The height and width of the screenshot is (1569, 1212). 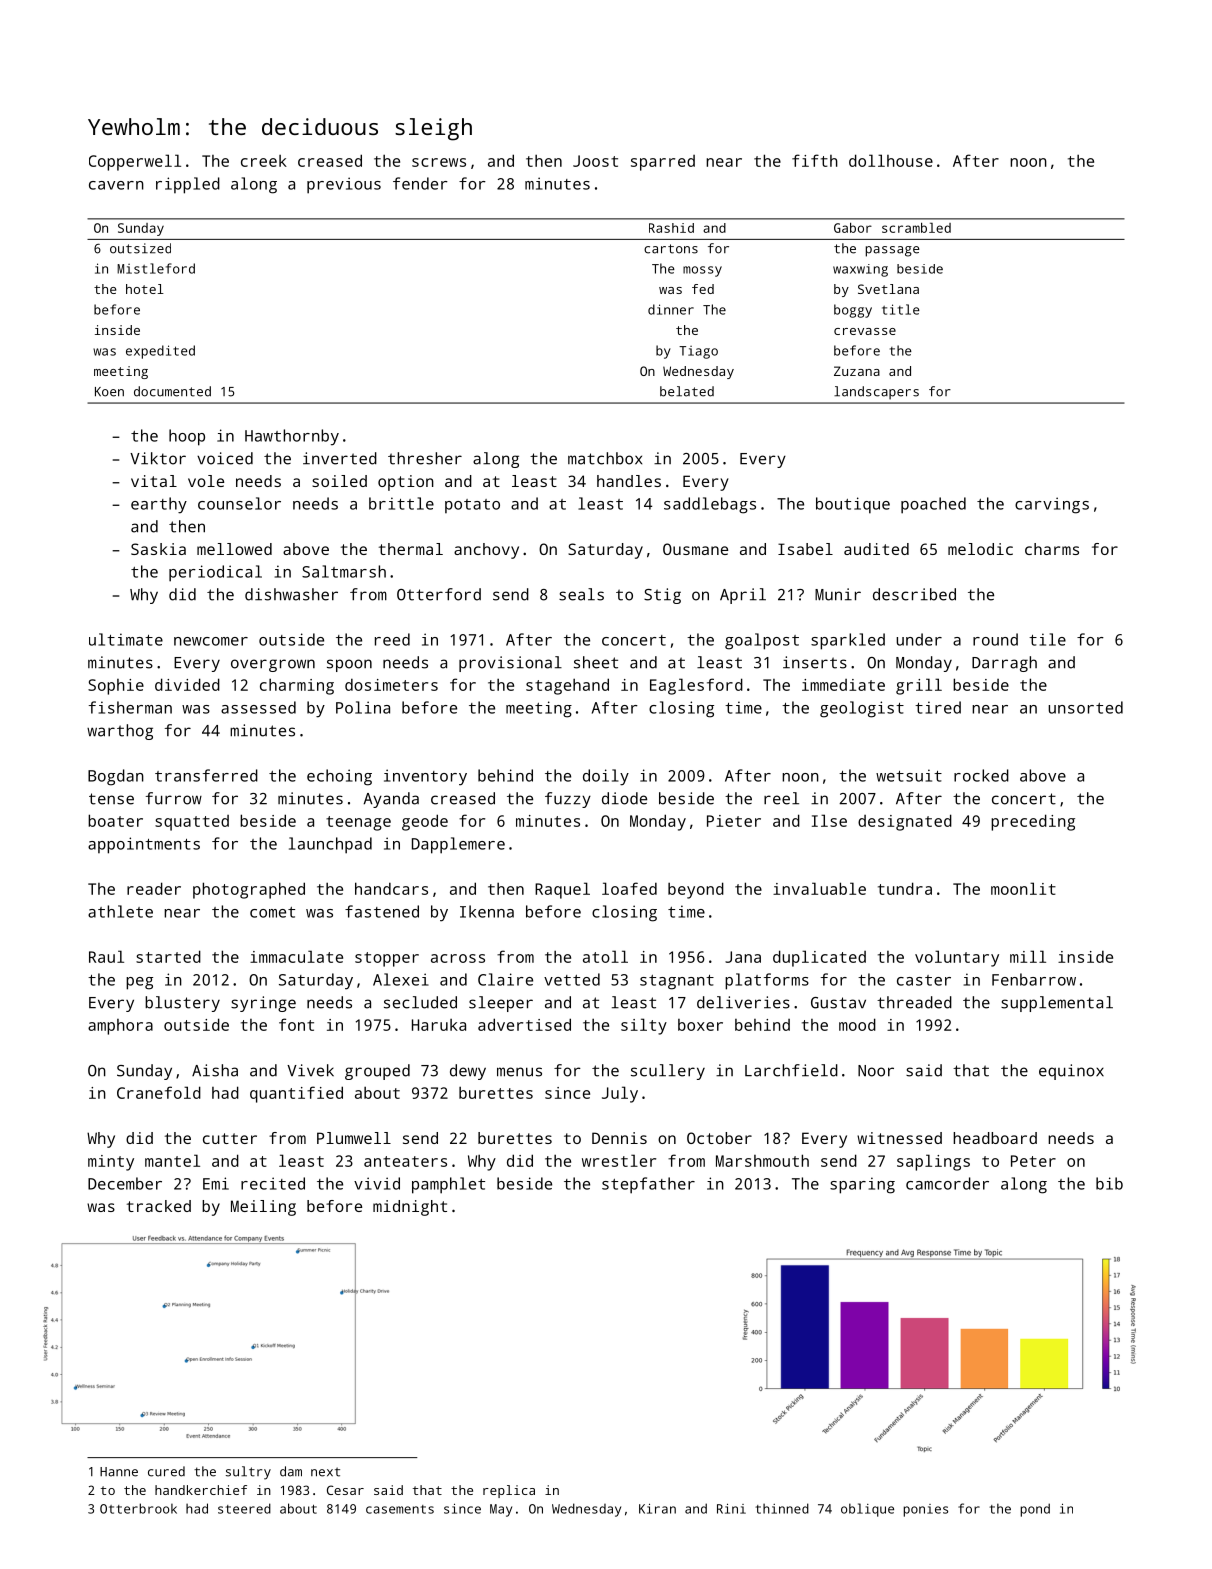 I want to click on Pieter, so click(x=734, y=821).
